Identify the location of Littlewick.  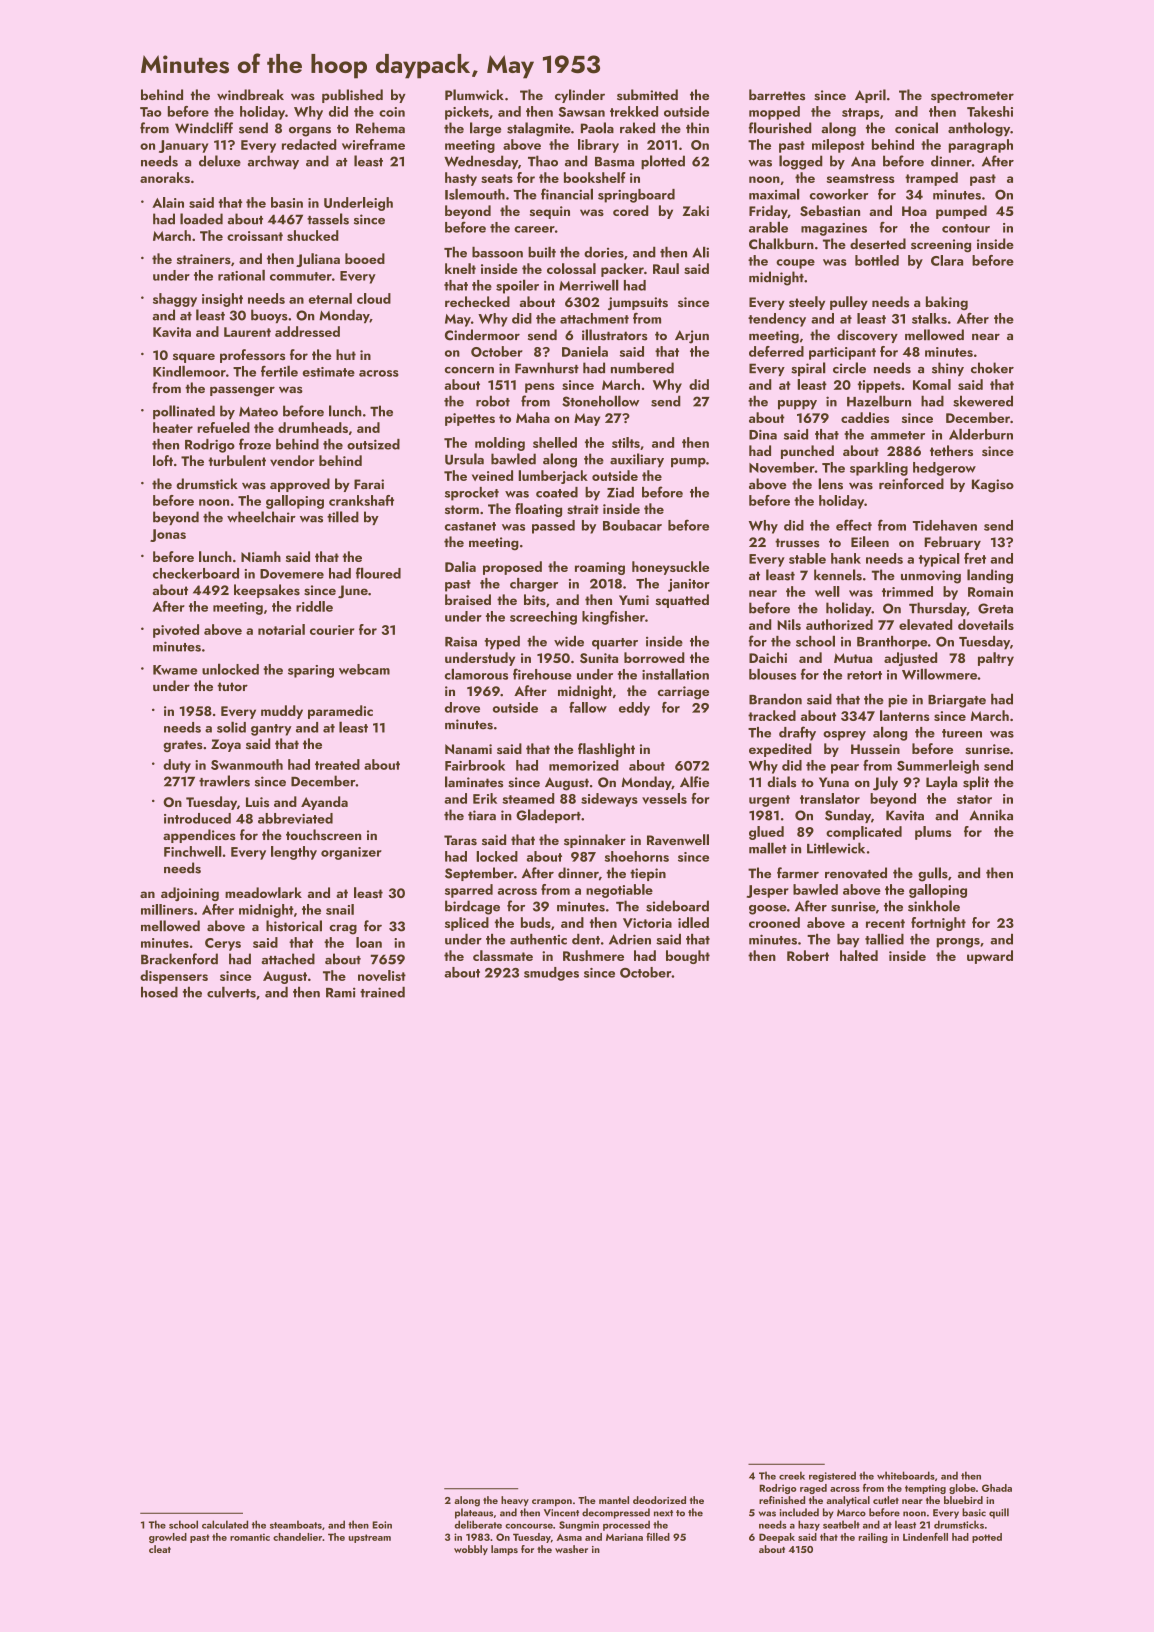
(836, 848).
